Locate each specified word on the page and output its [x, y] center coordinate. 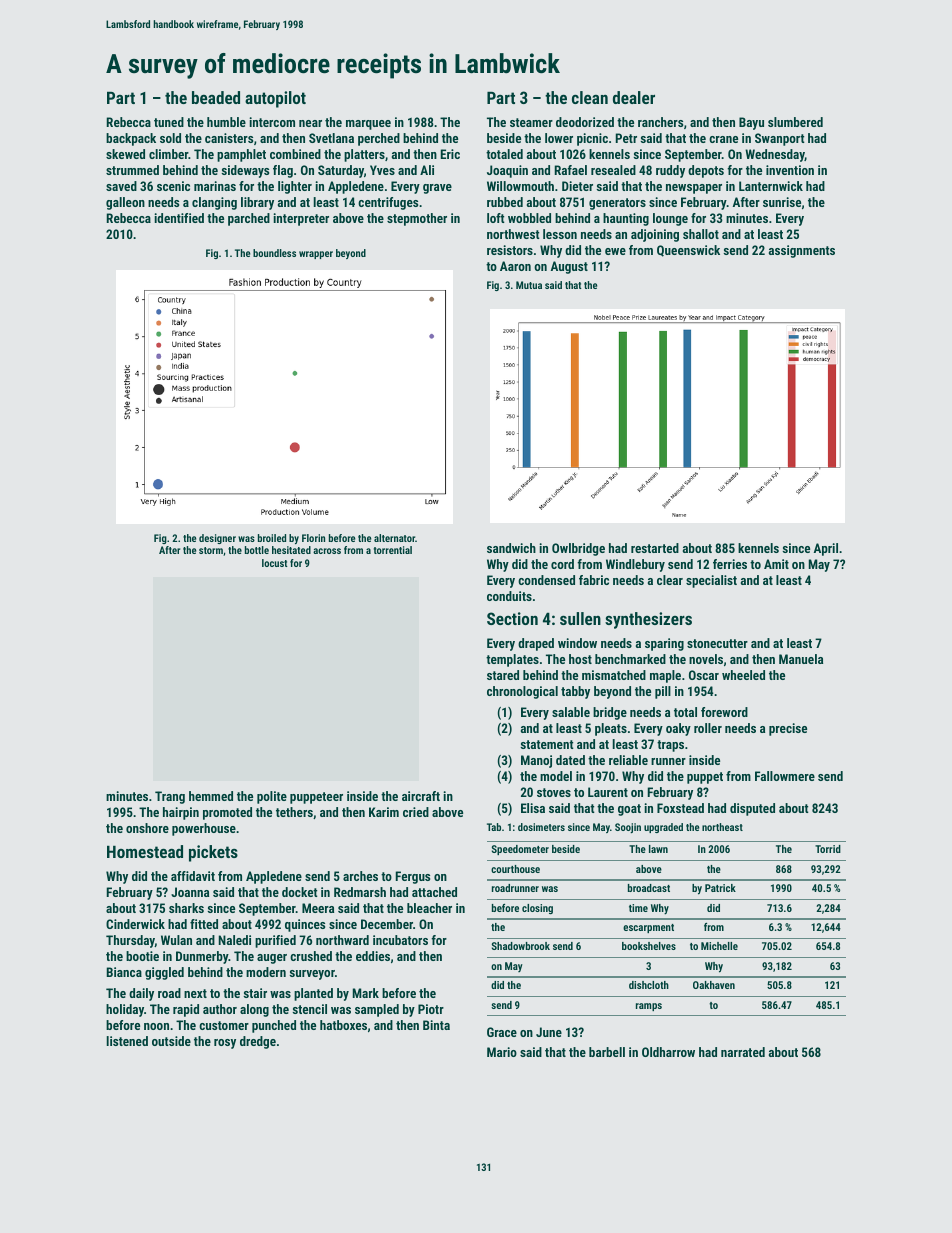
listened [127, 1041]
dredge [258, 1042]
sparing [664, 644]
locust [275, 563]
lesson [560, 234]
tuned [169, 122]
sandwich [511, 548]
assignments [802, 251]
